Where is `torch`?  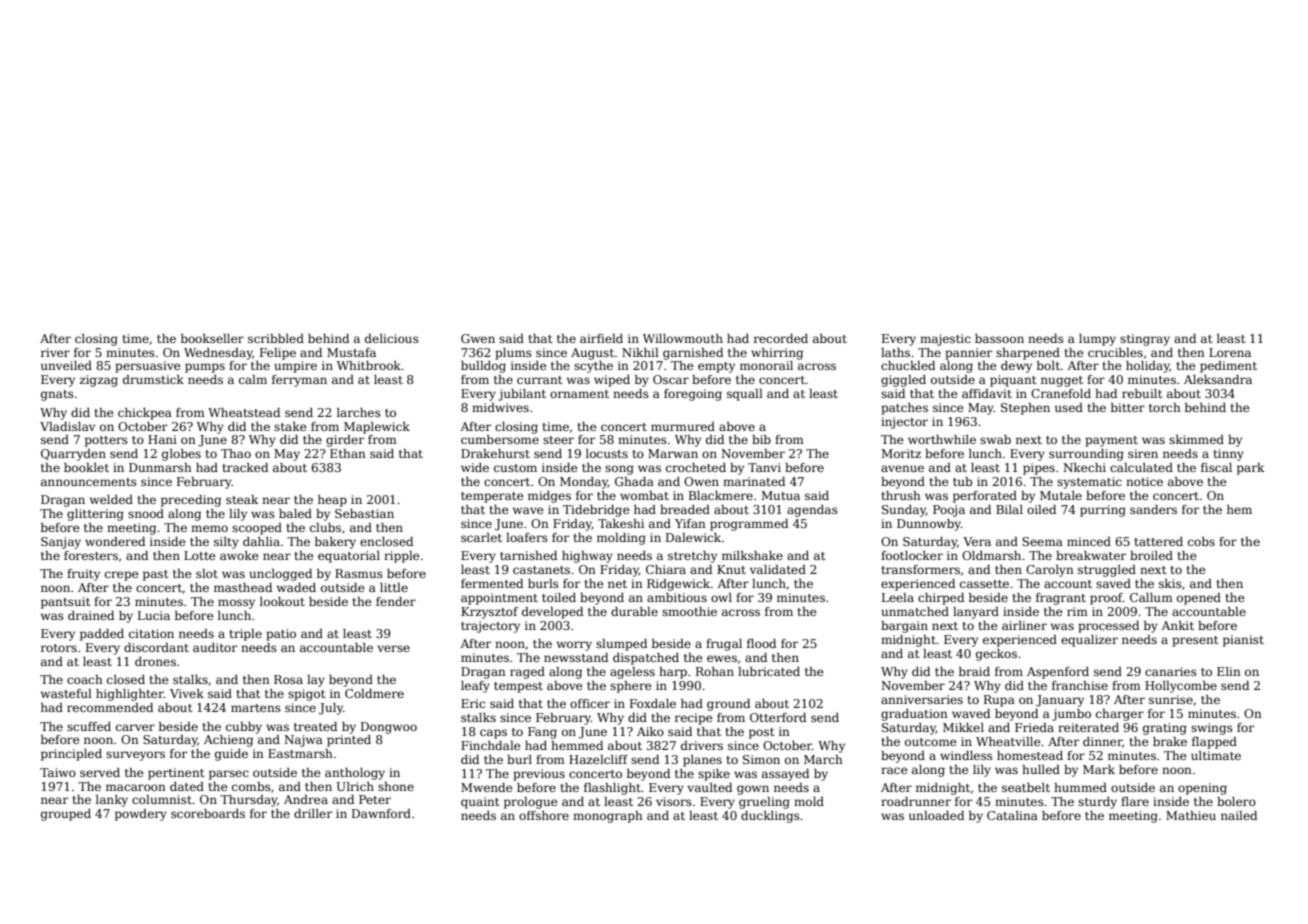
torch is located at coordinates (1165, 407).
